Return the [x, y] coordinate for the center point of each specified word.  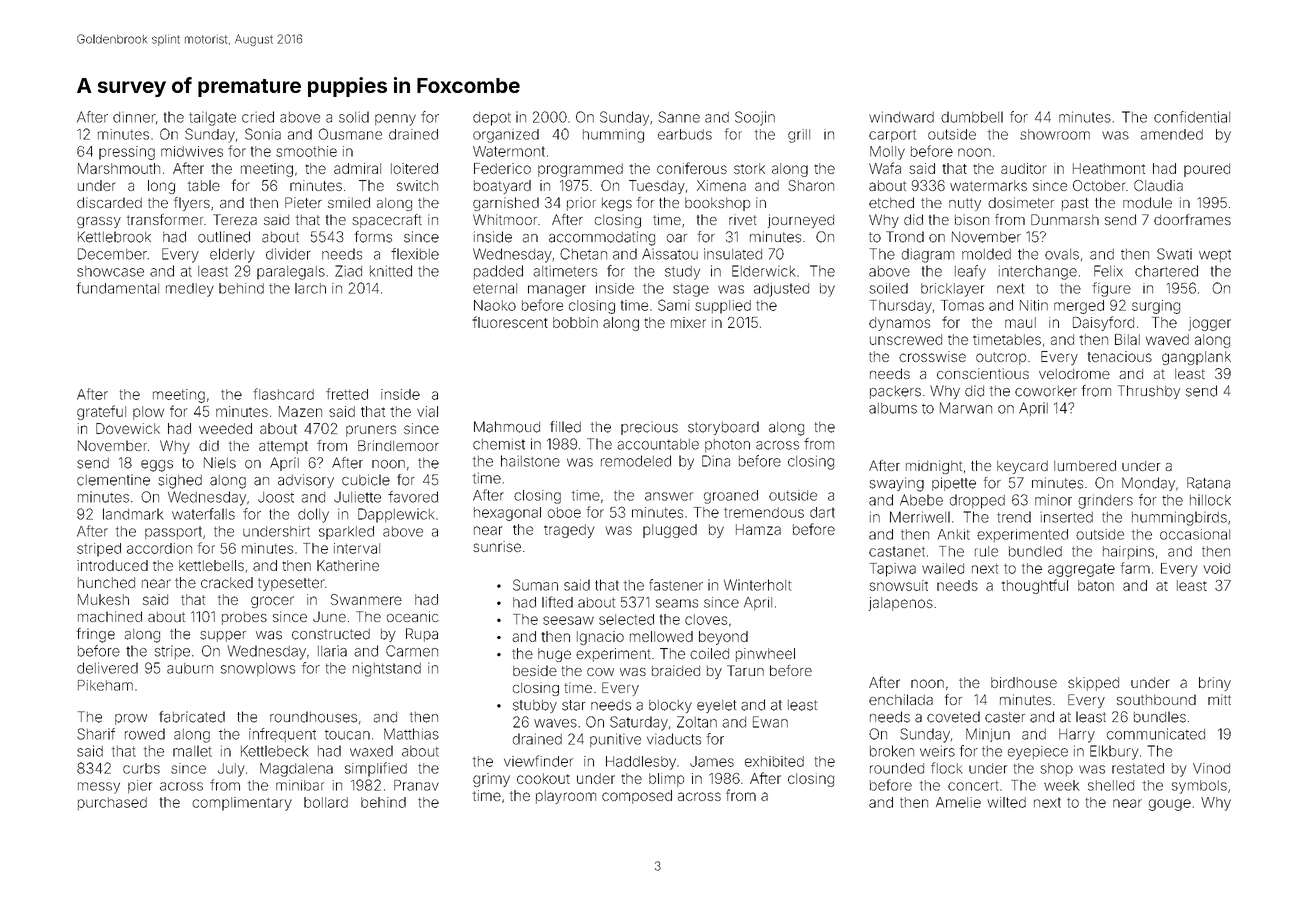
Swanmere [366, 599]
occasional [1195, 534]
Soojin [755, 118]
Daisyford [1103, 323]
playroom [566, 797]
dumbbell [972, 117]
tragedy [569, 531]
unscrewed [906, 339]
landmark [133, 514]
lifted [557, 602]
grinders [1105, 501]
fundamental [118, 288]
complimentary [242, 804]
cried [258, 117]
